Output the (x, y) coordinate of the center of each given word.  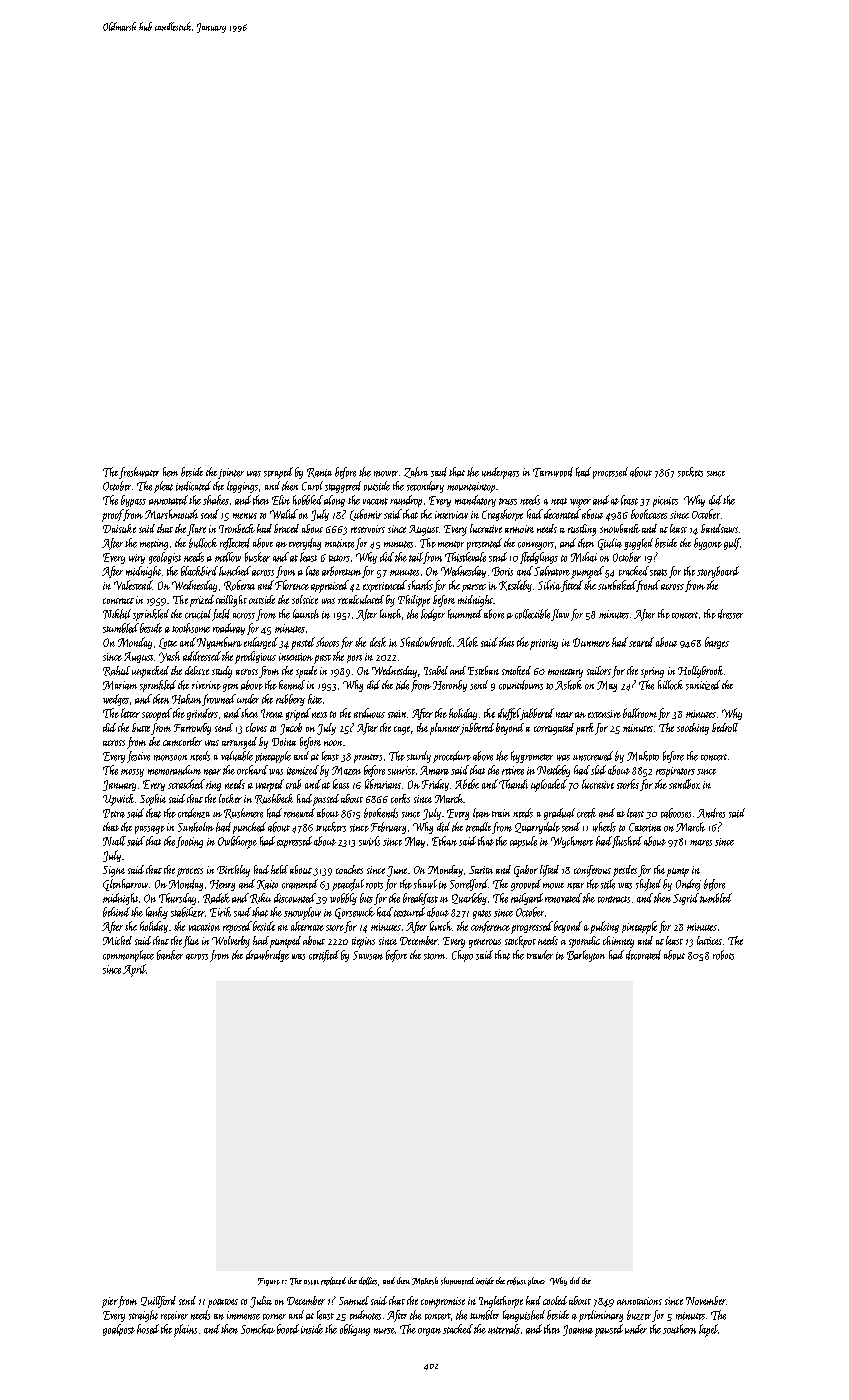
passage (150, 830)
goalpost (119, 1330)
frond (648, 586)
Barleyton (586, 956)
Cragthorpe (502, 515)
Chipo (462, 956)
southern (679, 1329)
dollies (368, 1281)
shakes (216, 500)
